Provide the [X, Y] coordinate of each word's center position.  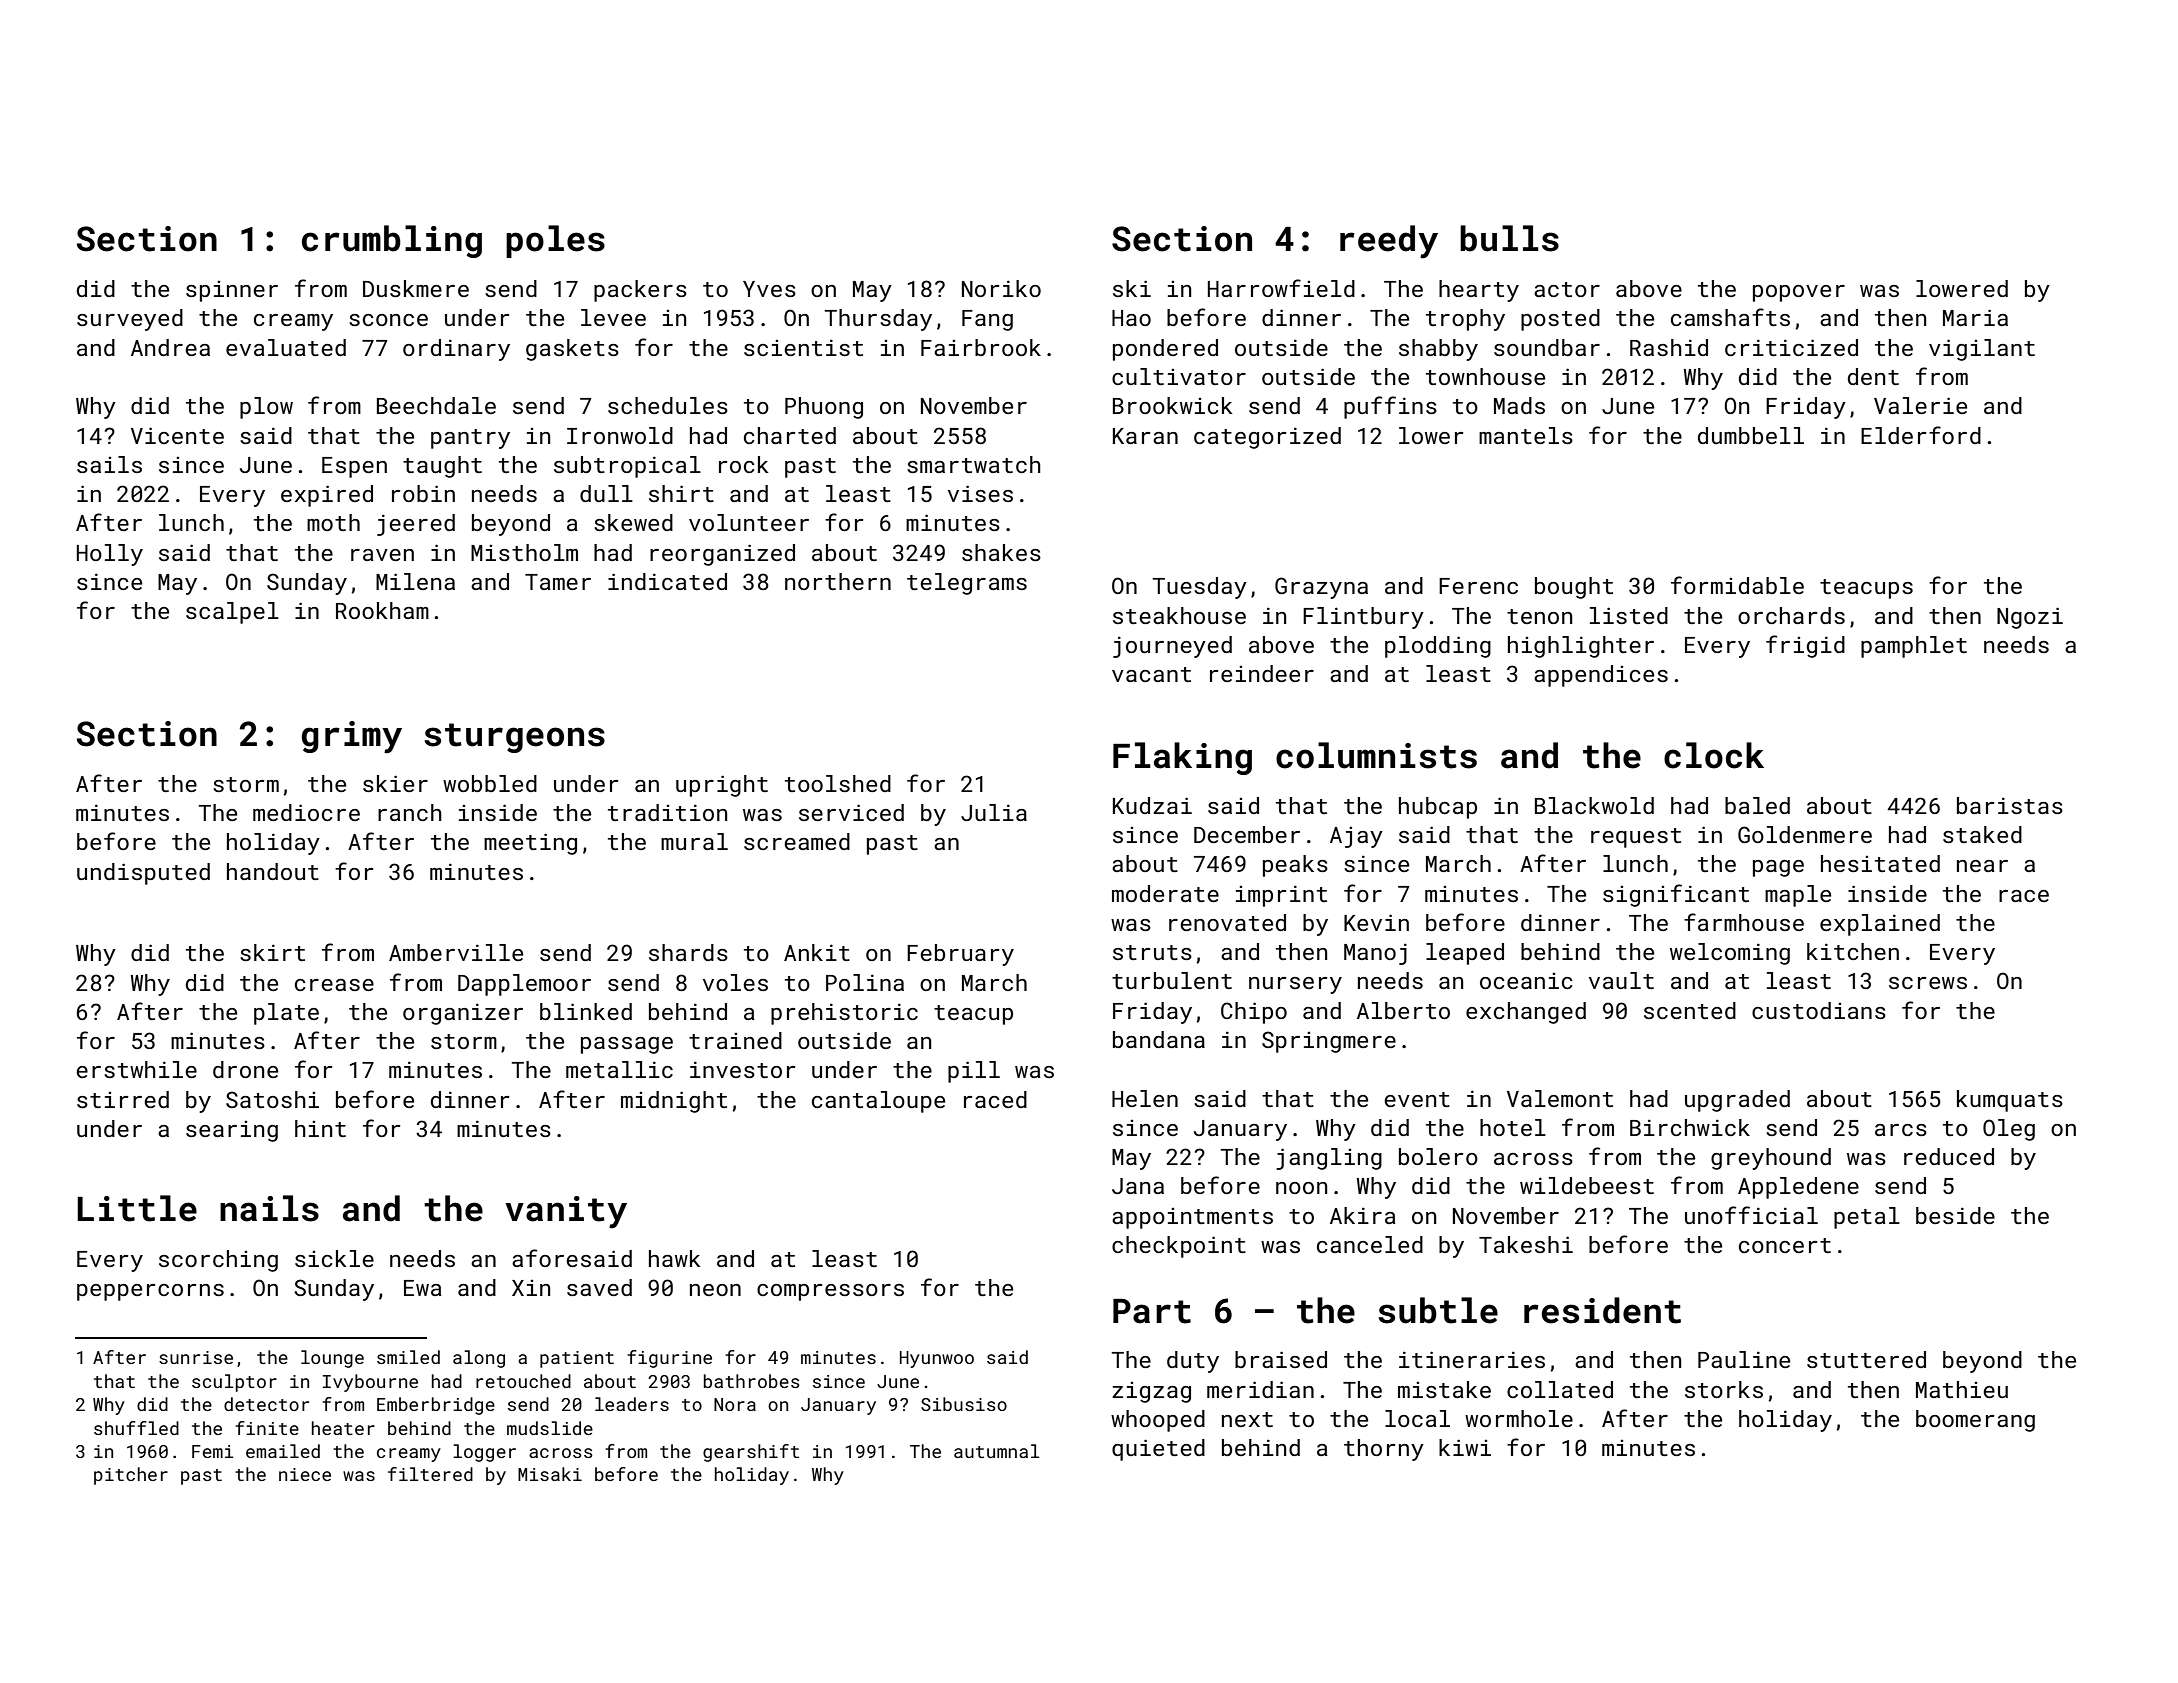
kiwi [1465, 1447]
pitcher [131, 1476]
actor [1567, 289]
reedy [1389, 242]
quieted [1158, 1450]
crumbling [392, 241]
